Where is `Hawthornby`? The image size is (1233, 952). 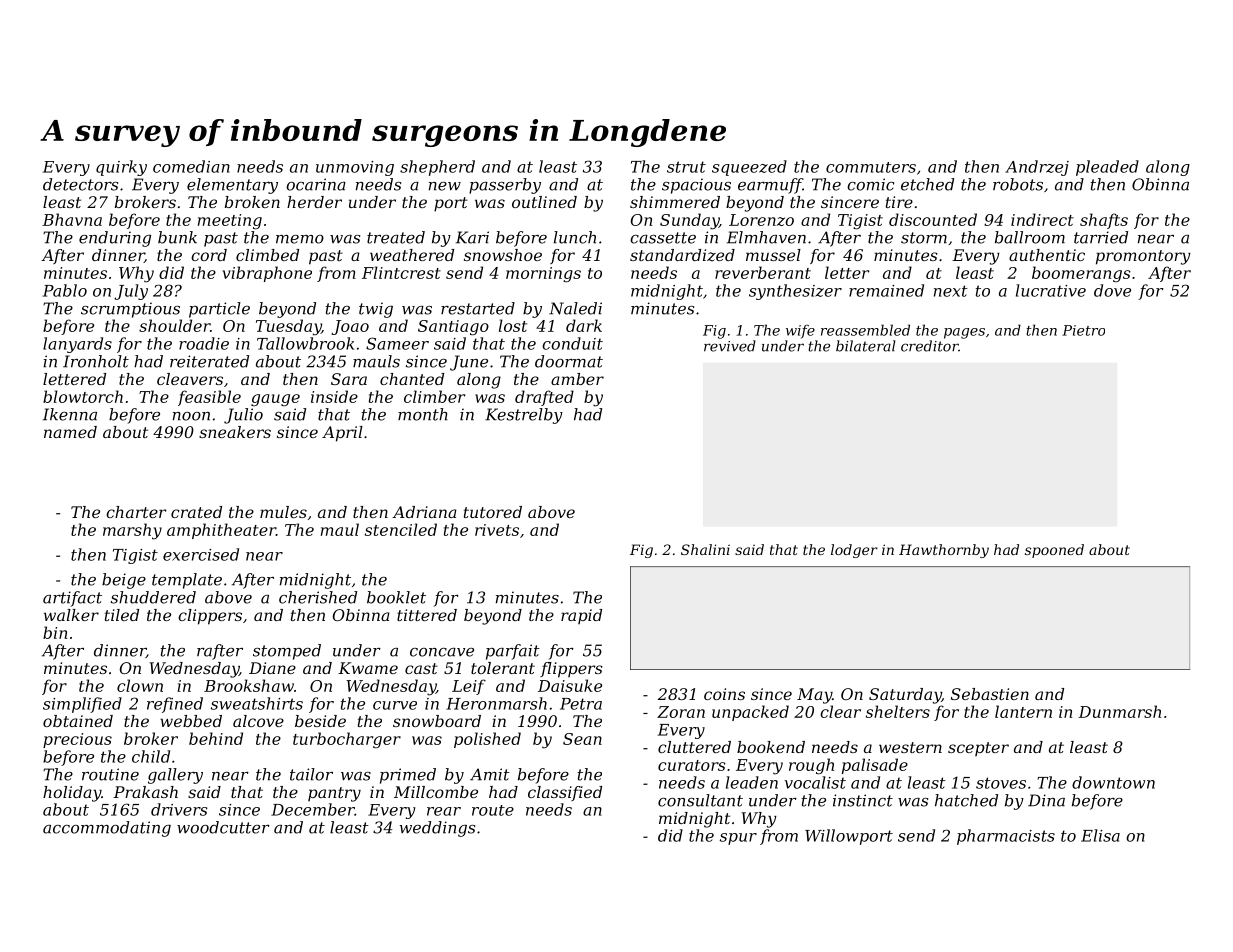
Hawthornby is located at coordinates (944, 551).
